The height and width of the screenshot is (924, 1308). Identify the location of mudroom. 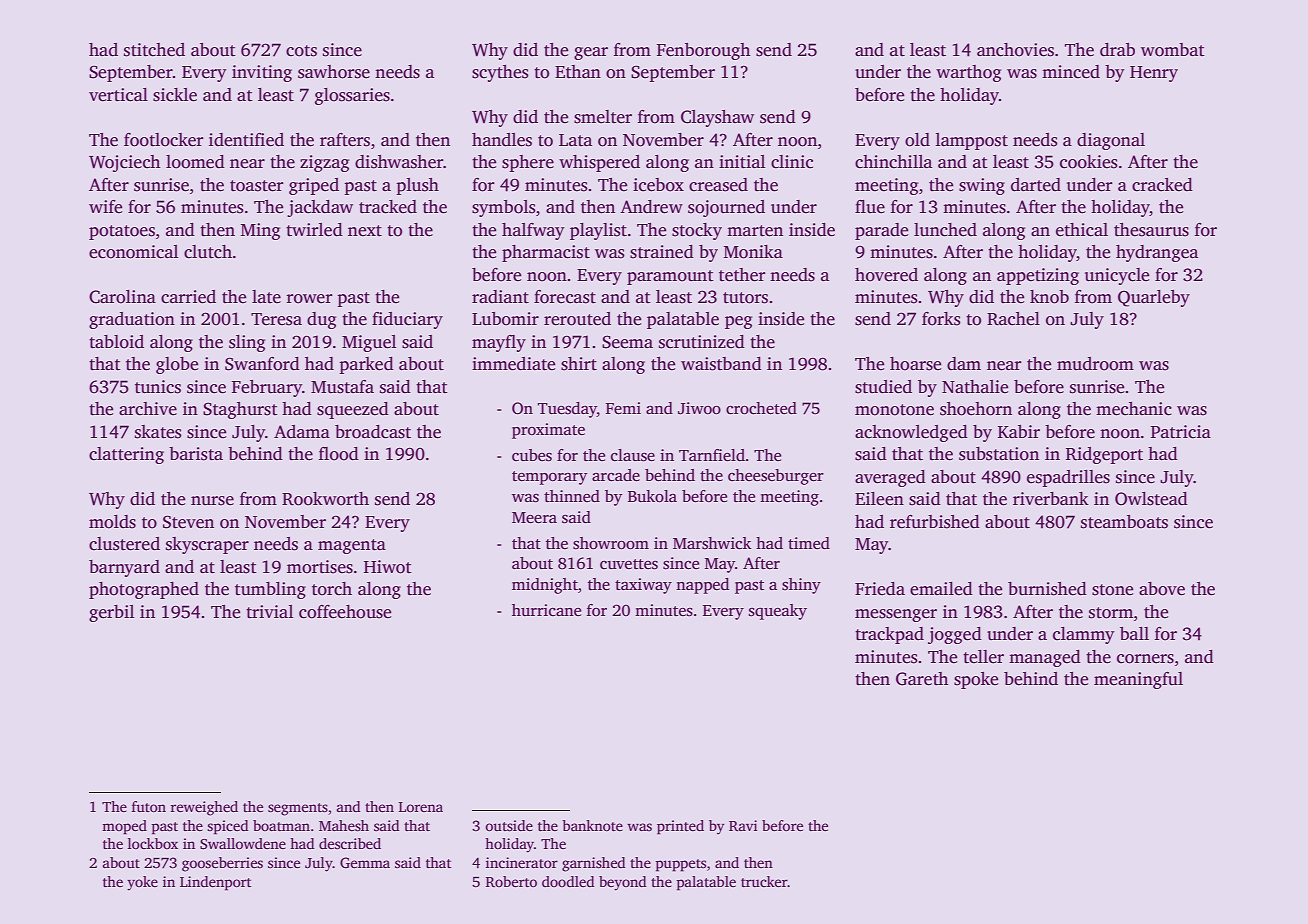
(1095, 364).
